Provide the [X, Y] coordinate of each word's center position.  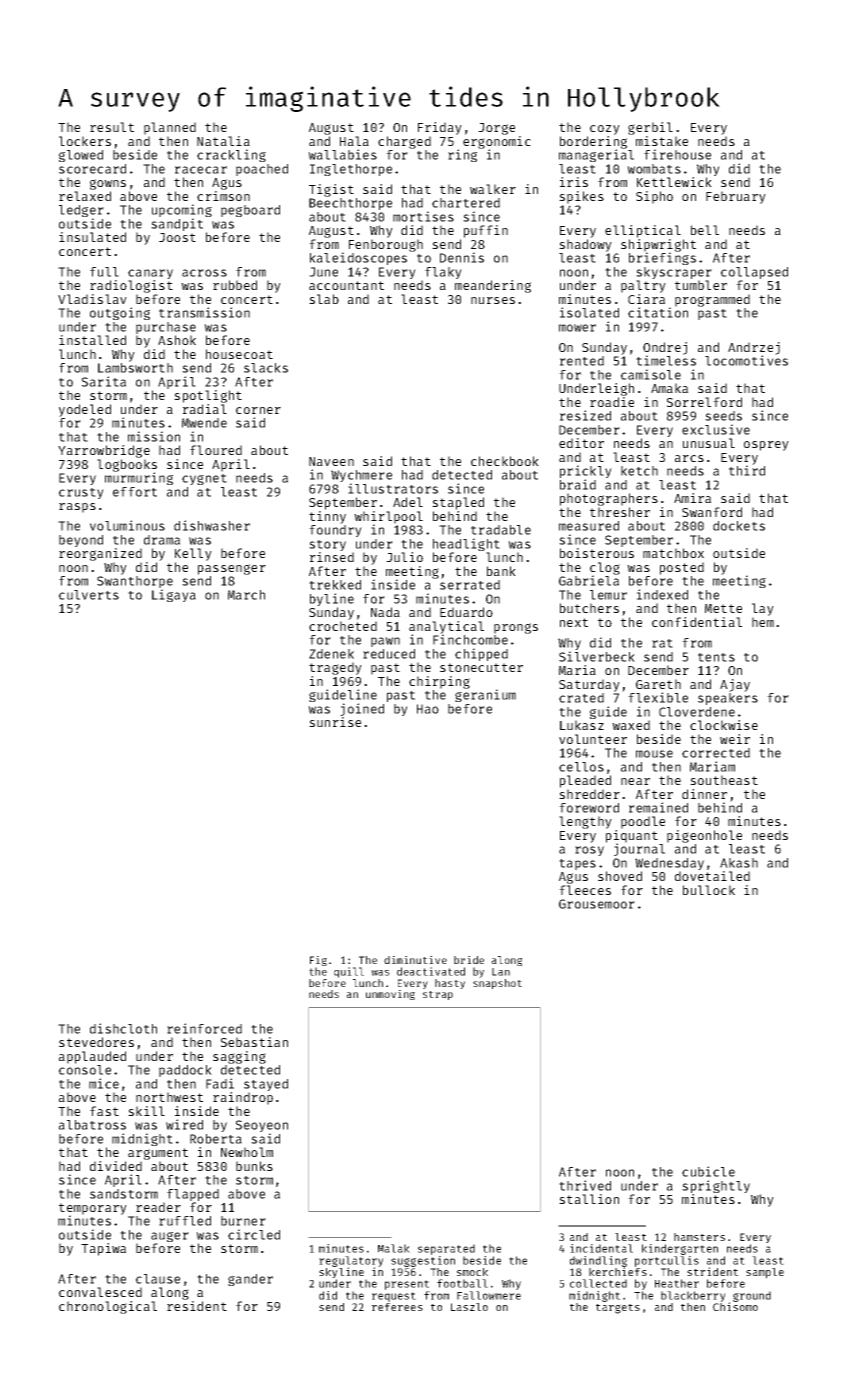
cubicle [708, 1171]
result [112, 127]
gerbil [650, 128]
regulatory [351, 1261]
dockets [739, 526]
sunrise [335, 722]
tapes [577, 864]
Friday [440, 128]
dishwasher [212, 525]
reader [158, 1207]
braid [578, 484]
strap [438, 995]
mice [104, 1083]
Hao [428, 709]
